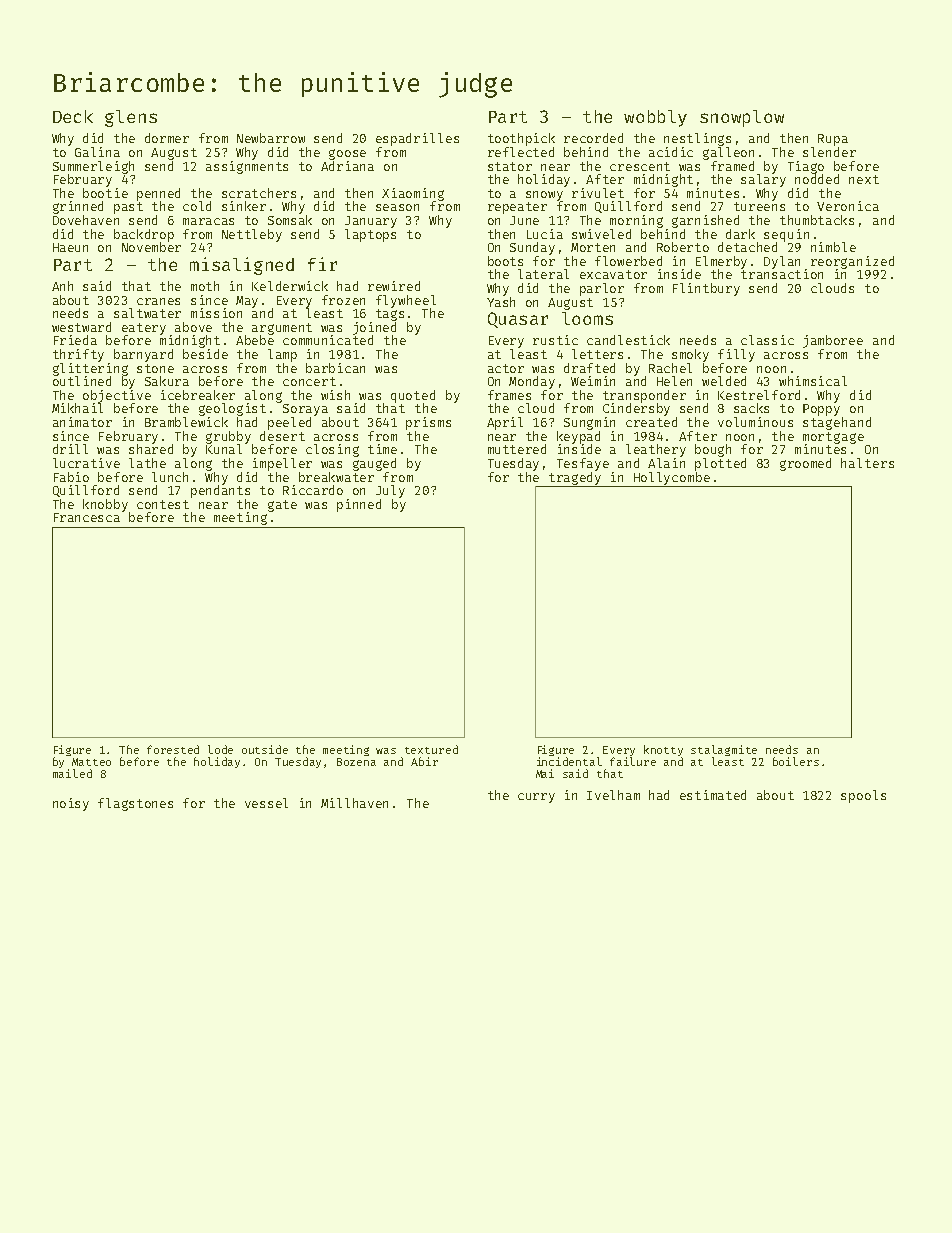 The image size is (952, 1233). What do you see at coordinates (144, 329) in the document?
I see `eatery` at bounding box center [144, 329].
